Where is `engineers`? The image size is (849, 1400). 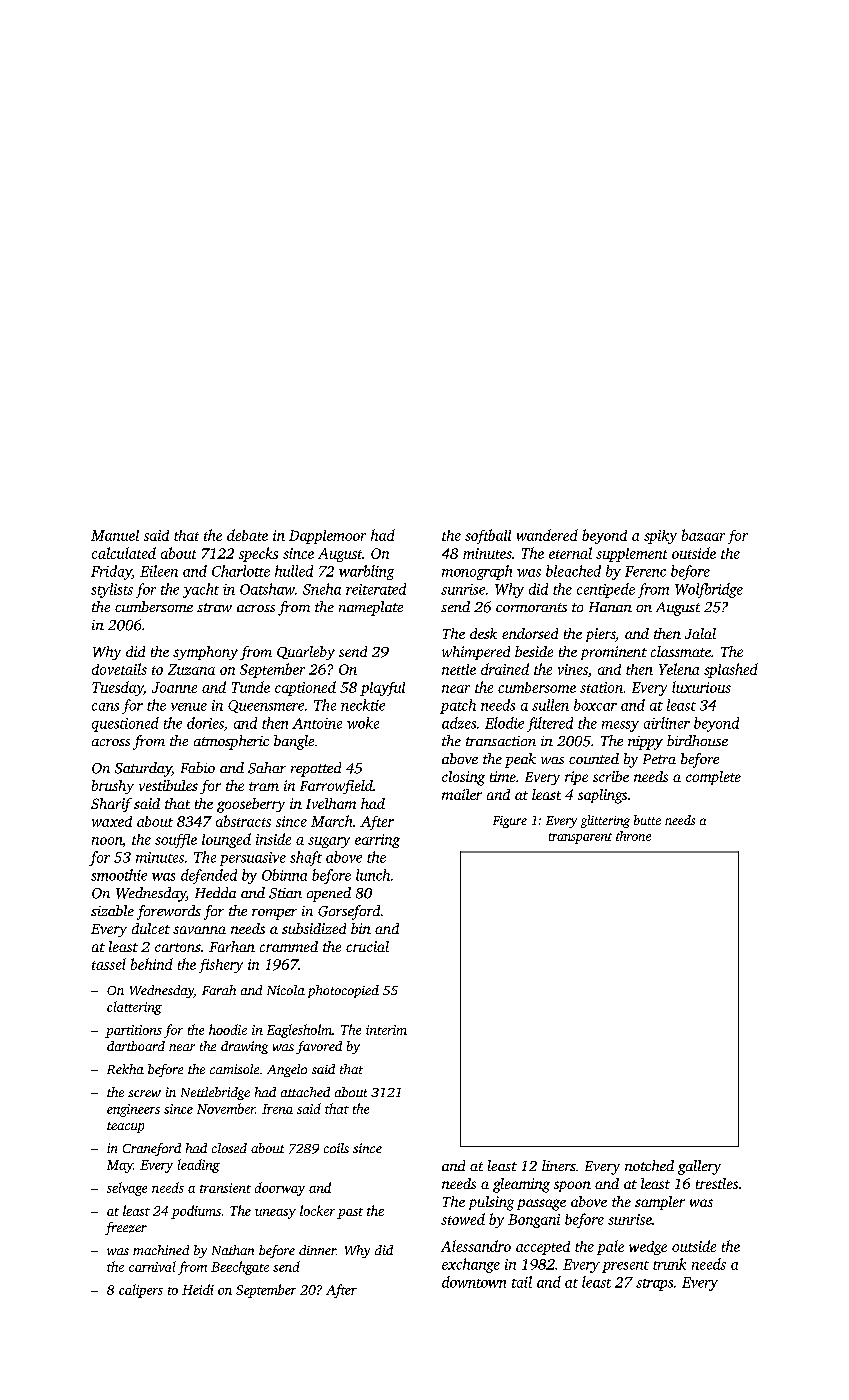 engineers is located at coordinates (133, 1110).
